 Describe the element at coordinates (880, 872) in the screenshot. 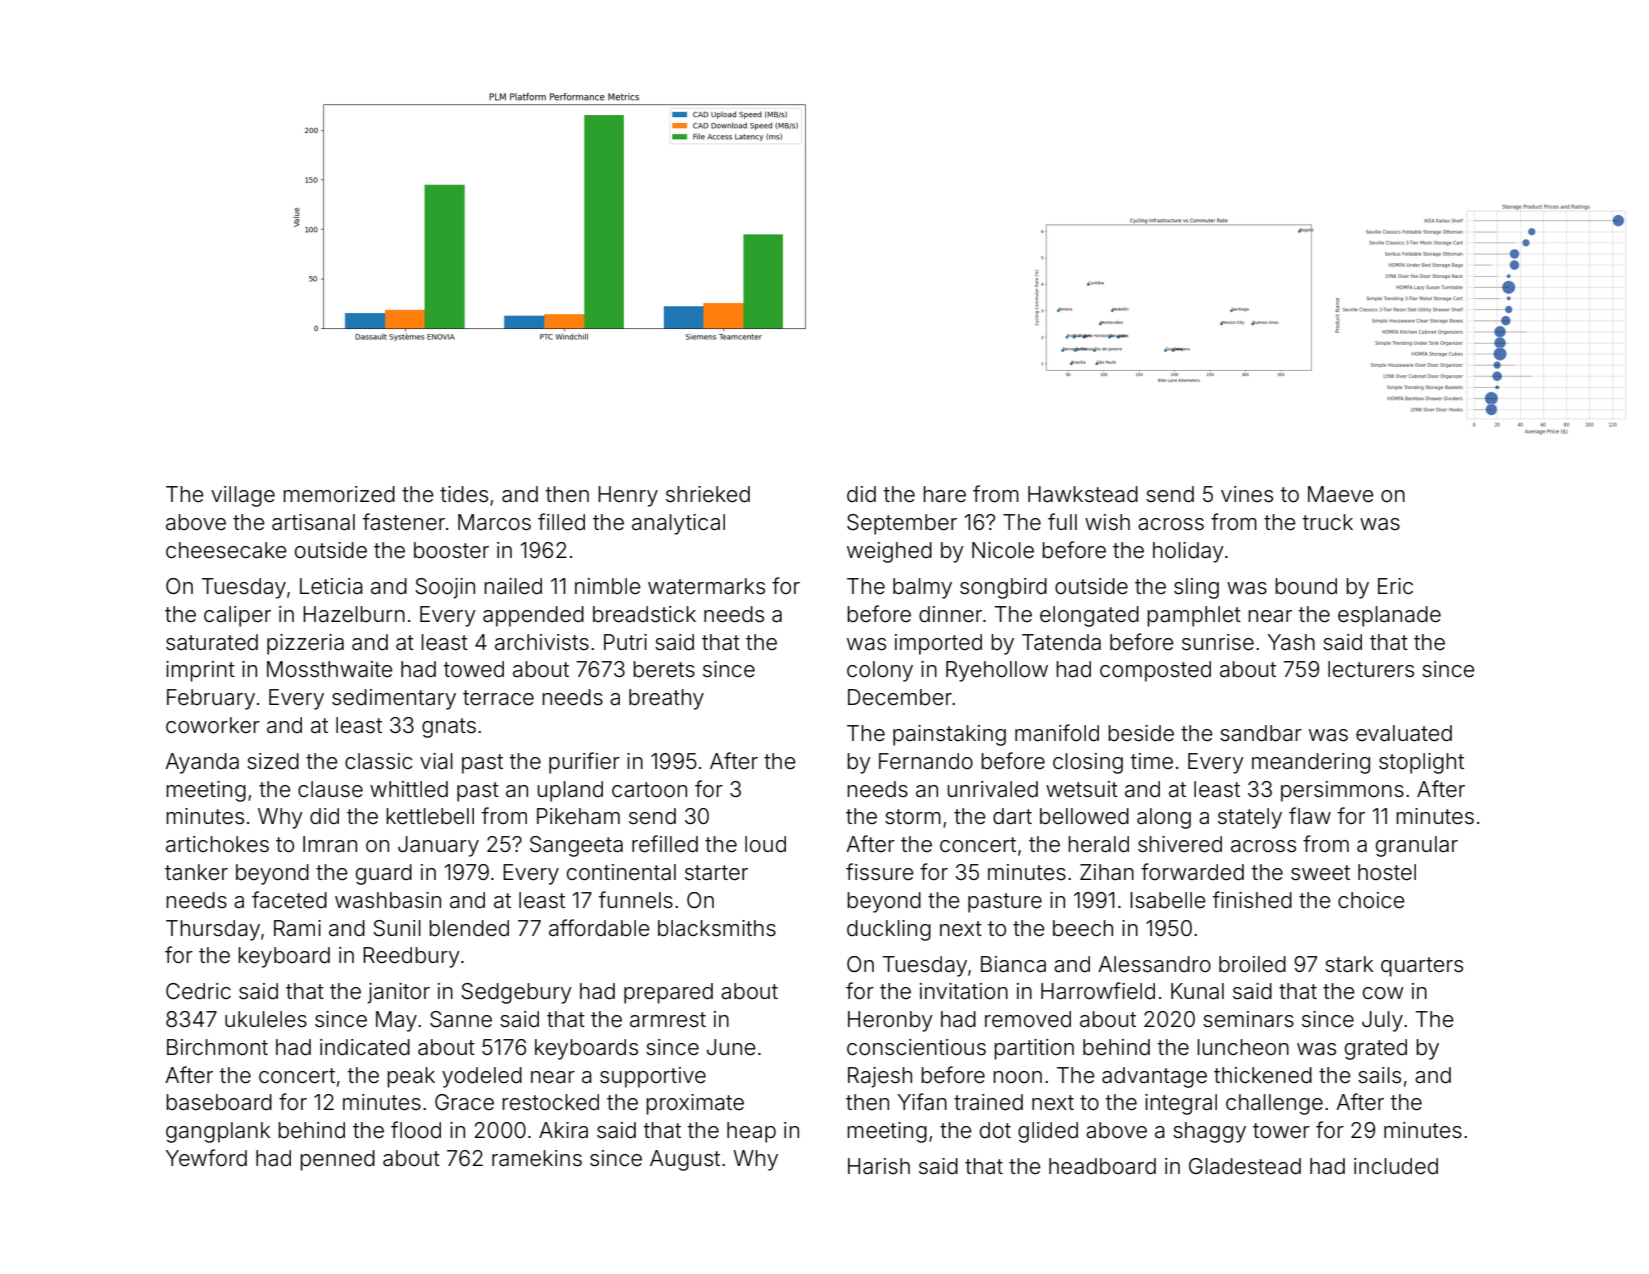

I see `fissure` at that location.
